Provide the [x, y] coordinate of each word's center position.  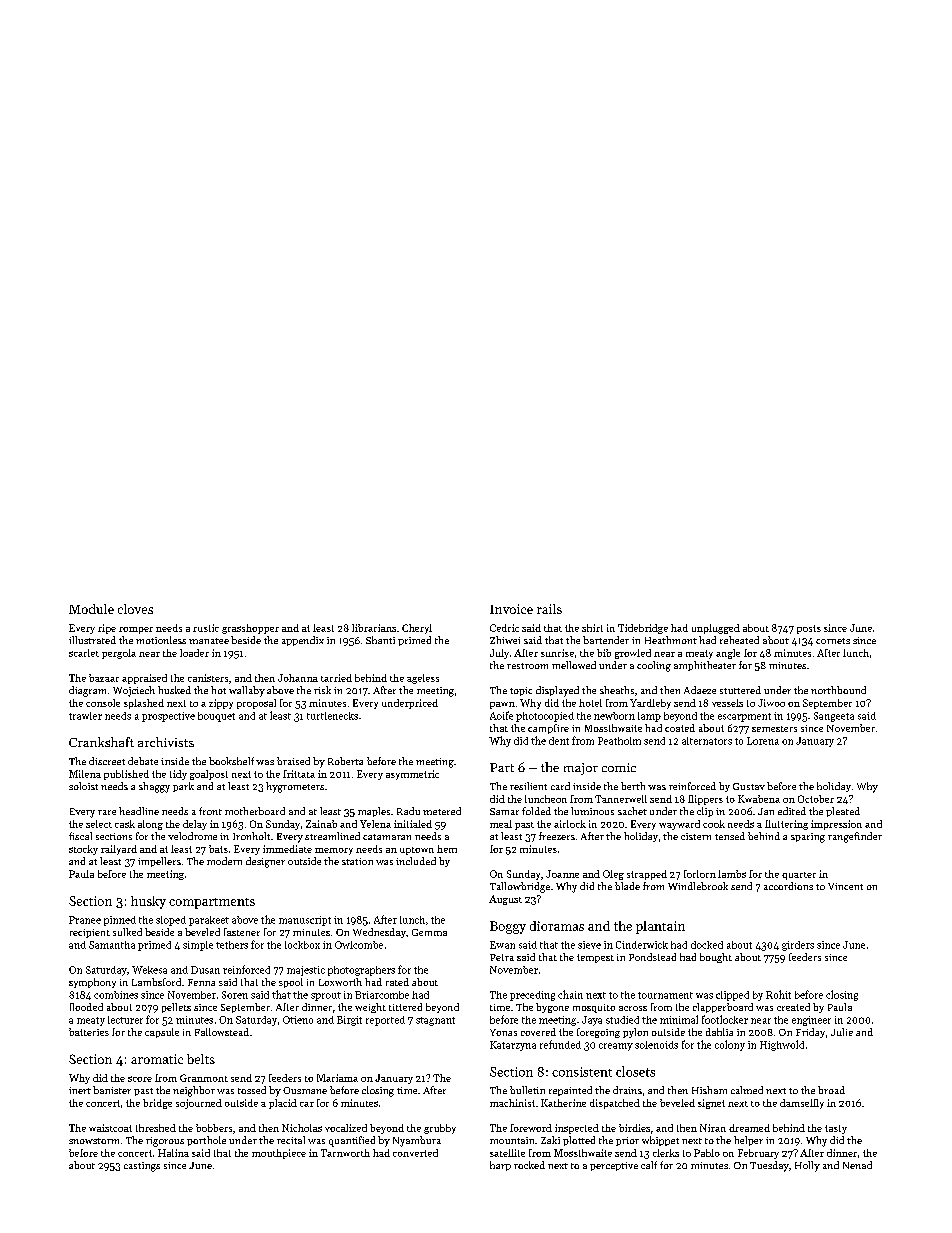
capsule [162, 1033]
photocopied [545, 717]
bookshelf [231, 761]
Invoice [511, 609]
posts [809, 629]
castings [142, 1167]
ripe [107, 629]
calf [649, 1165]
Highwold [782, 1045]
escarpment [744, 717]
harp [500, 1166]
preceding [532, 996]
